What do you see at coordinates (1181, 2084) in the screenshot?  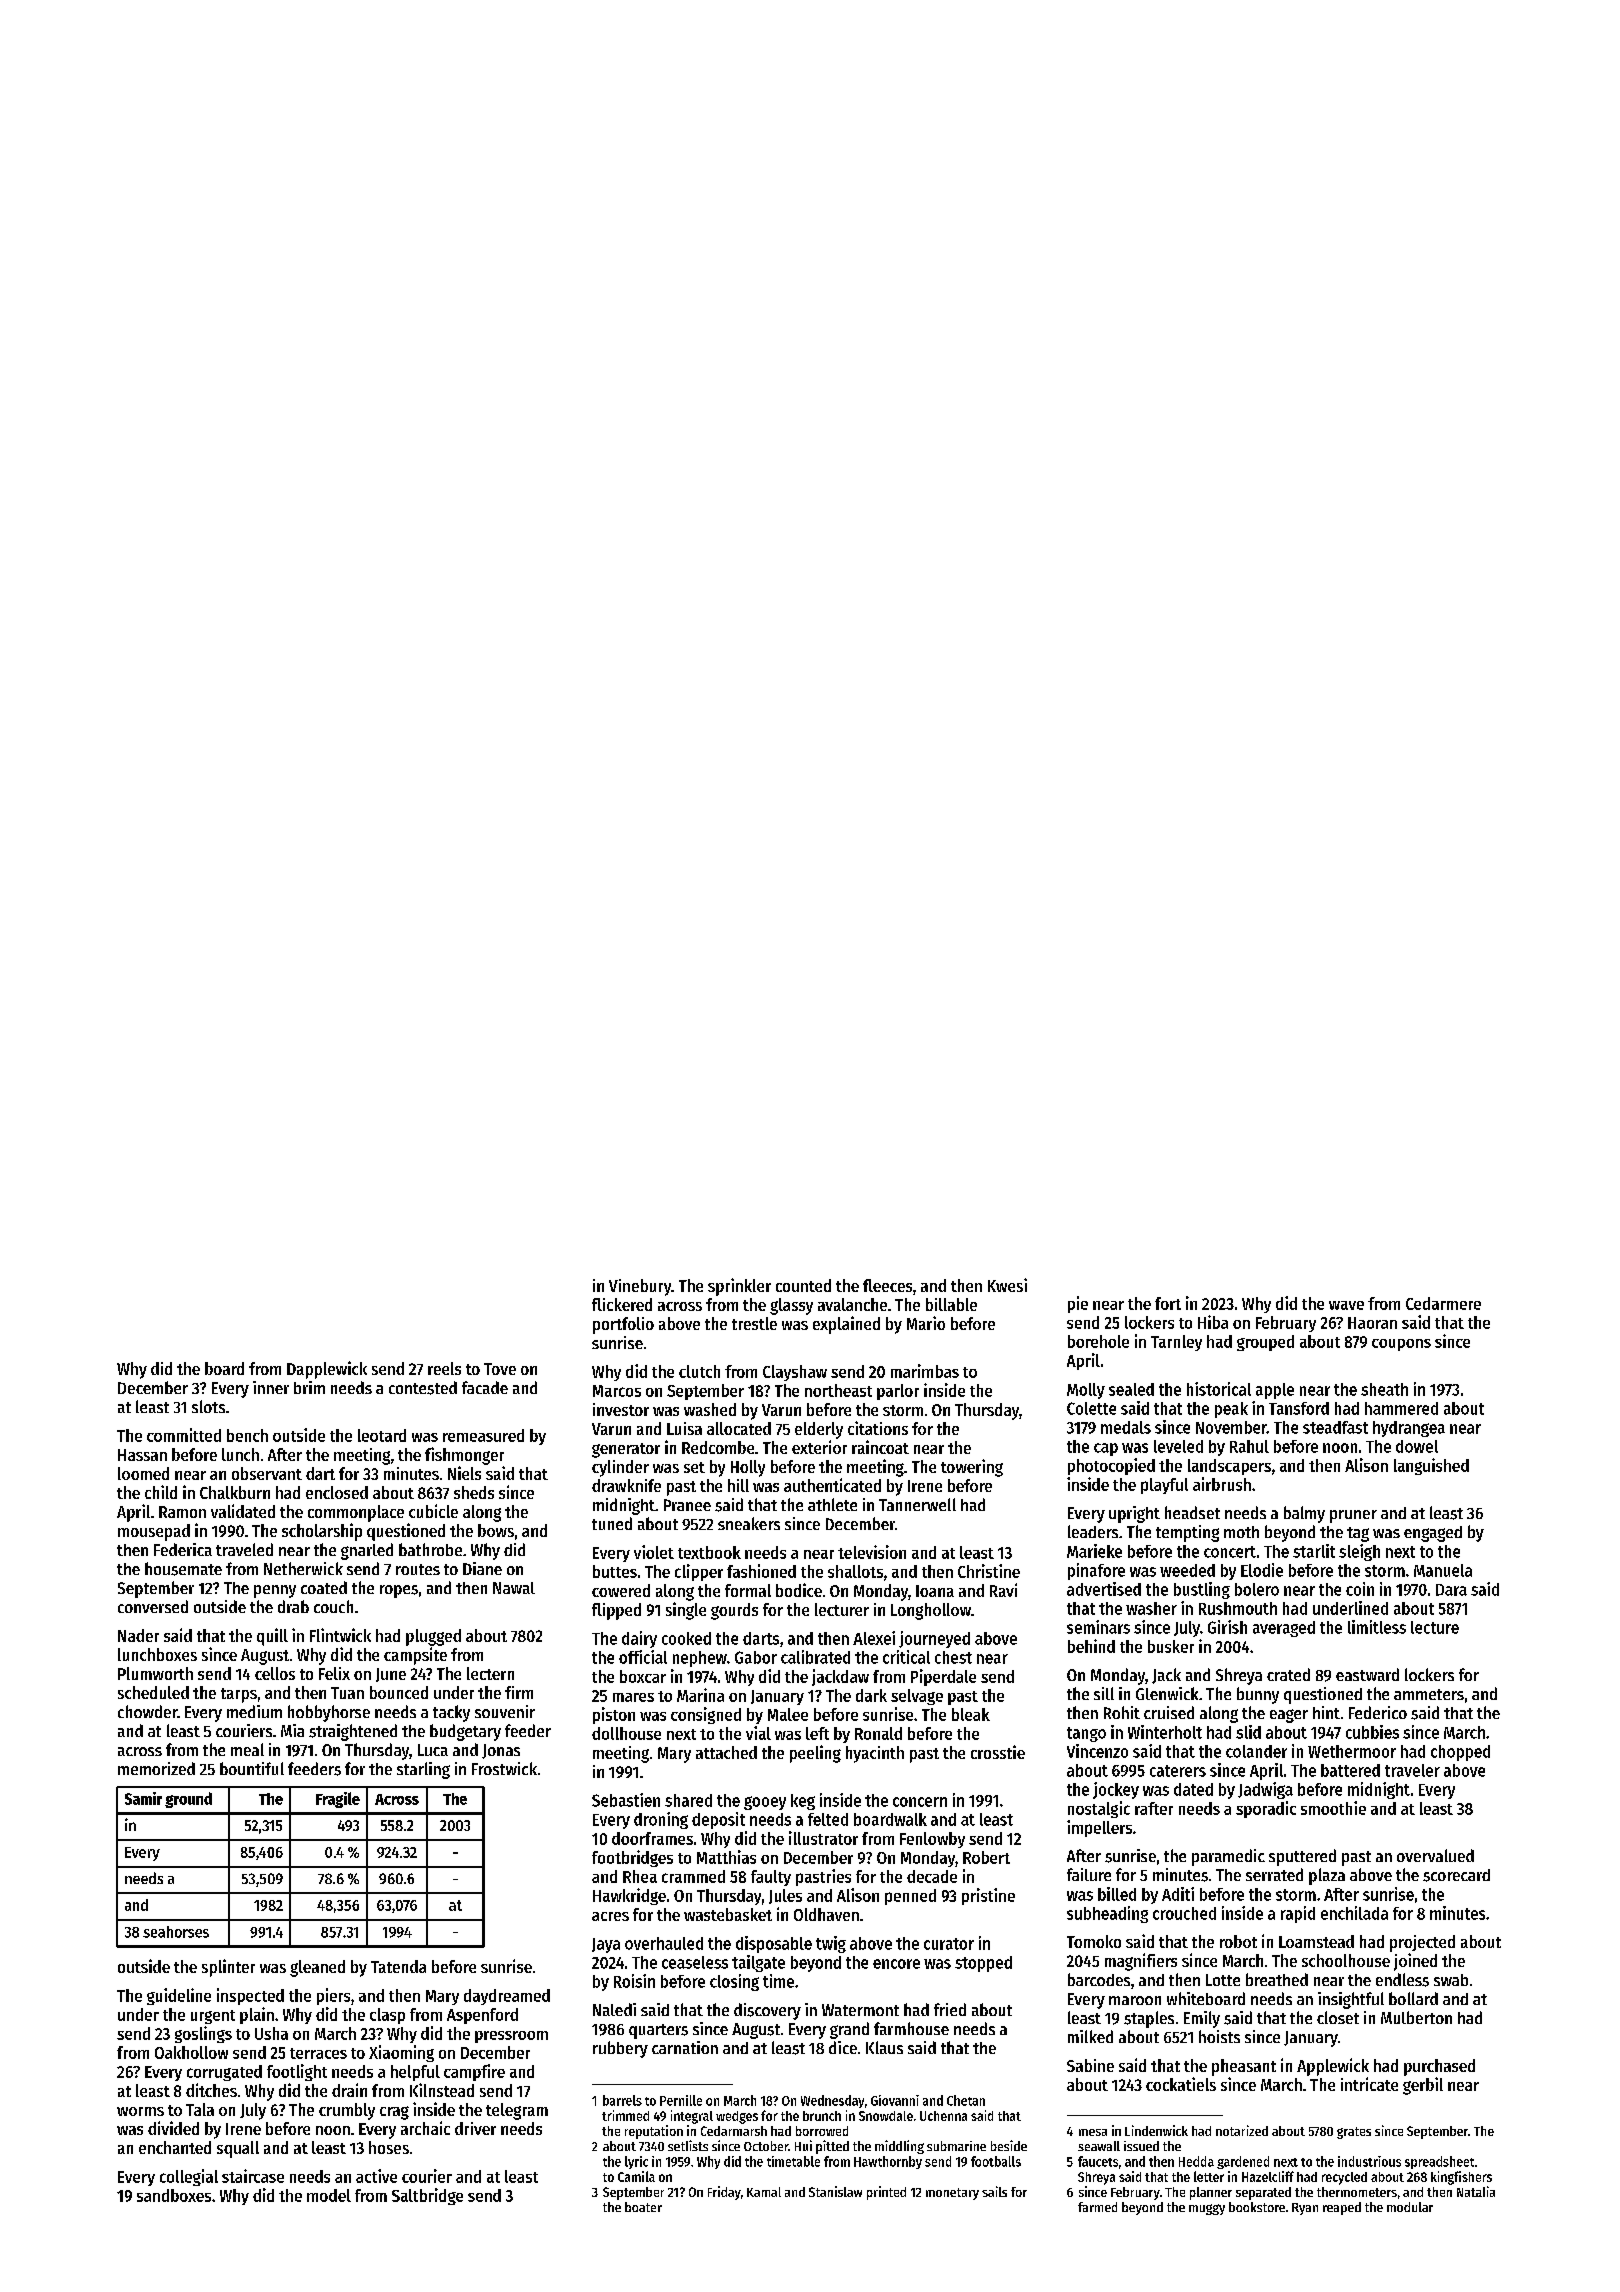 I see `cockatiels` at bounding box center [1181, 2084].
